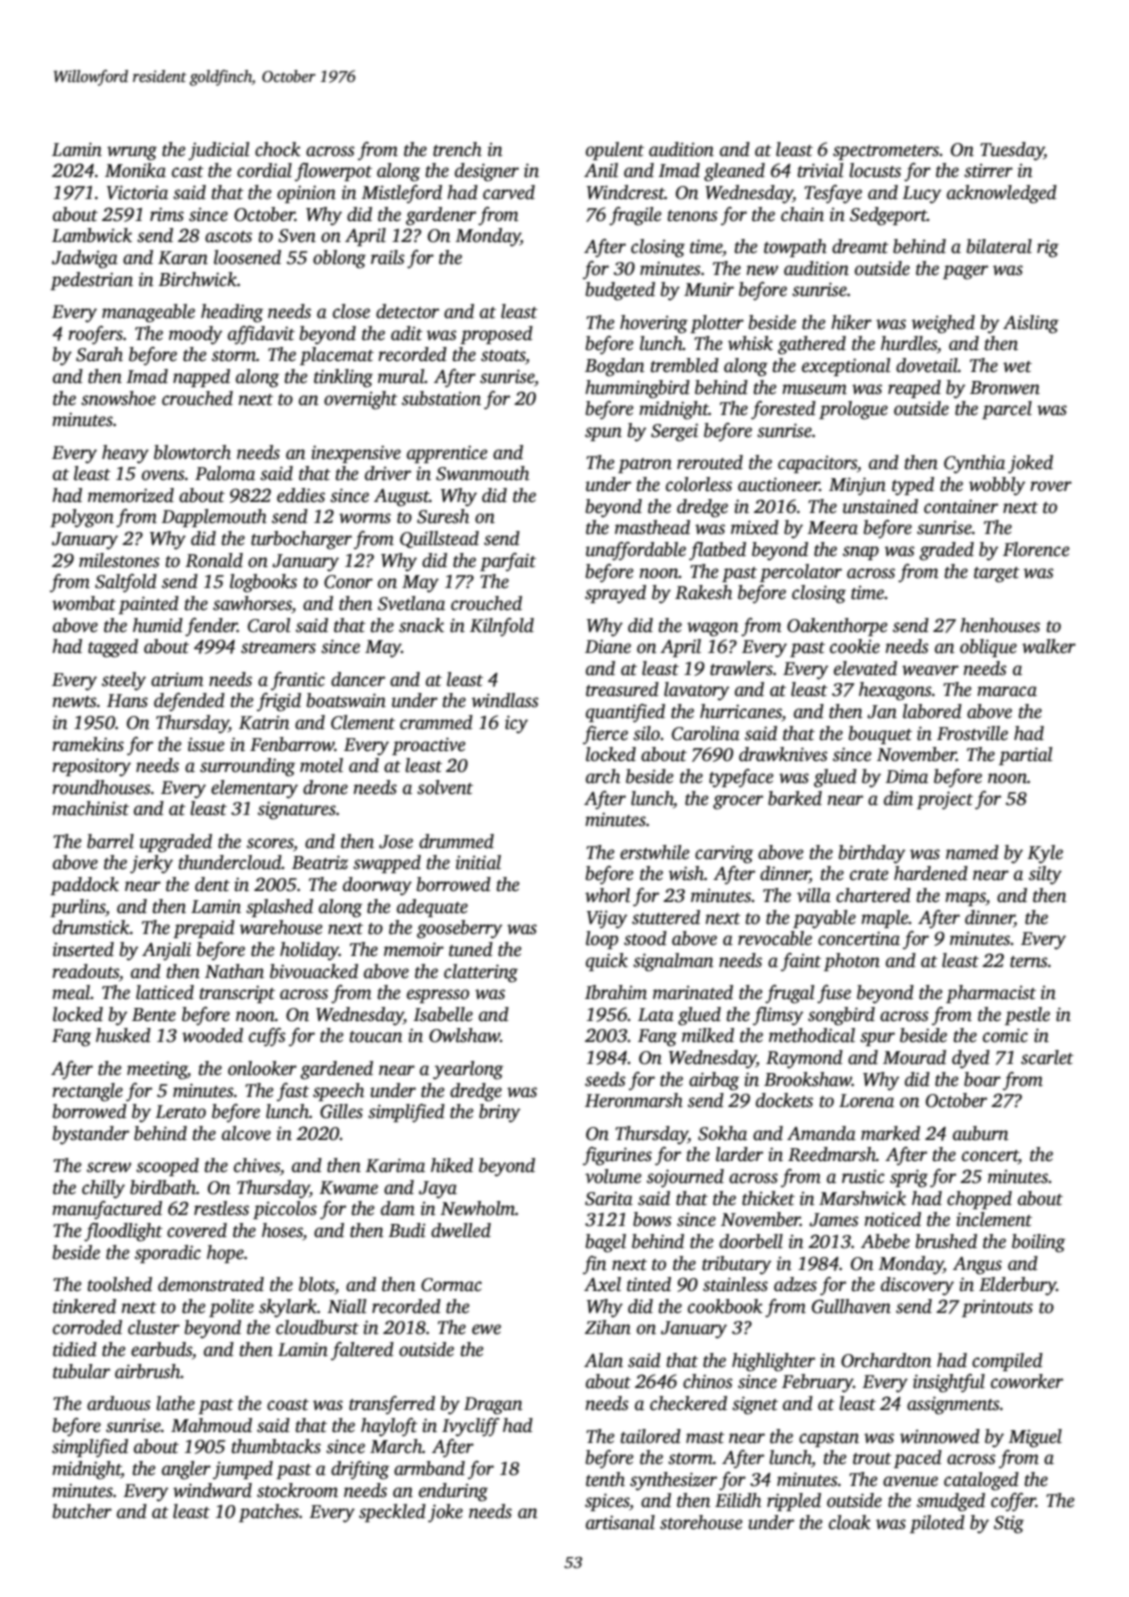 Image resolution: width=1129 pixels, height=1597 pixels. I want to click on polygon, so click(82, 518).
